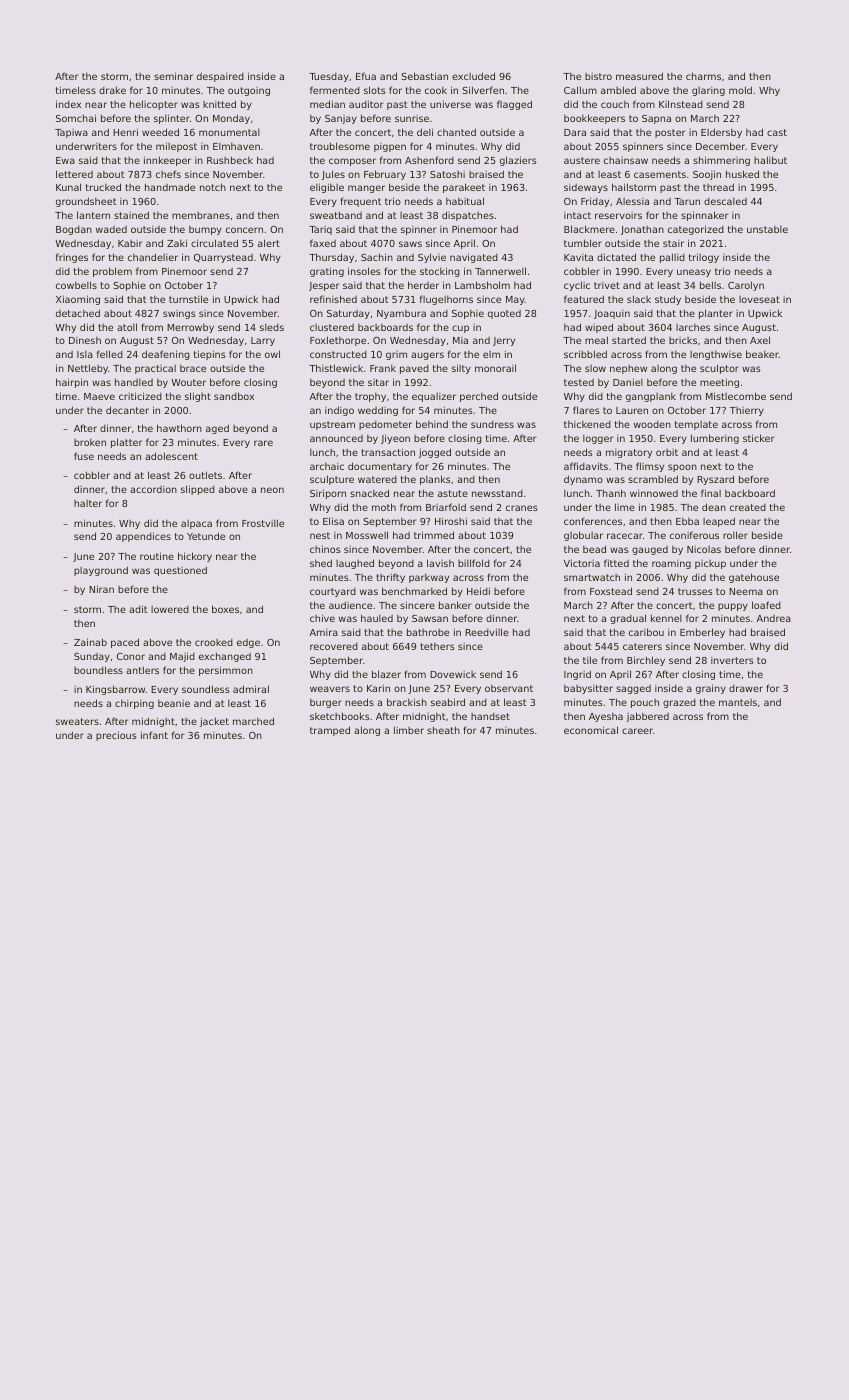 This screenshot has width=849, height=1400. What do you see at coordinates (214, 722) in the screenshot?
I see `jacket` at bounding box center [214, 722].
